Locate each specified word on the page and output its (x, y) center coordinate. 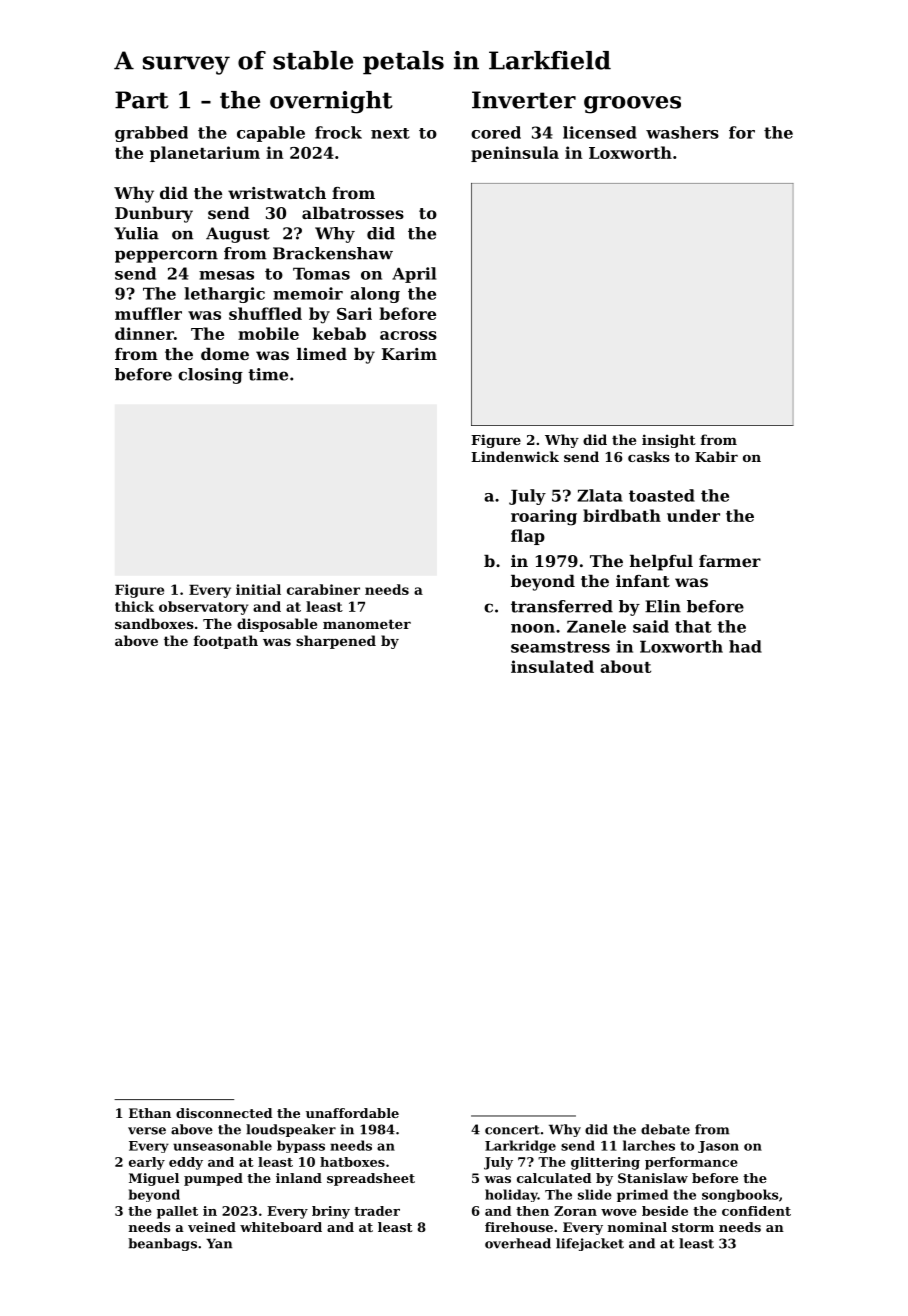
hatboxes (352, 1162)
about (625, 666)
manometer (367, 624)
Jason (718, 1147)
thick (134, 606)
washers (682, 132)
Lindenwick (515, 456)
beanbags (162, 1244)
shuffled (265, 313)
